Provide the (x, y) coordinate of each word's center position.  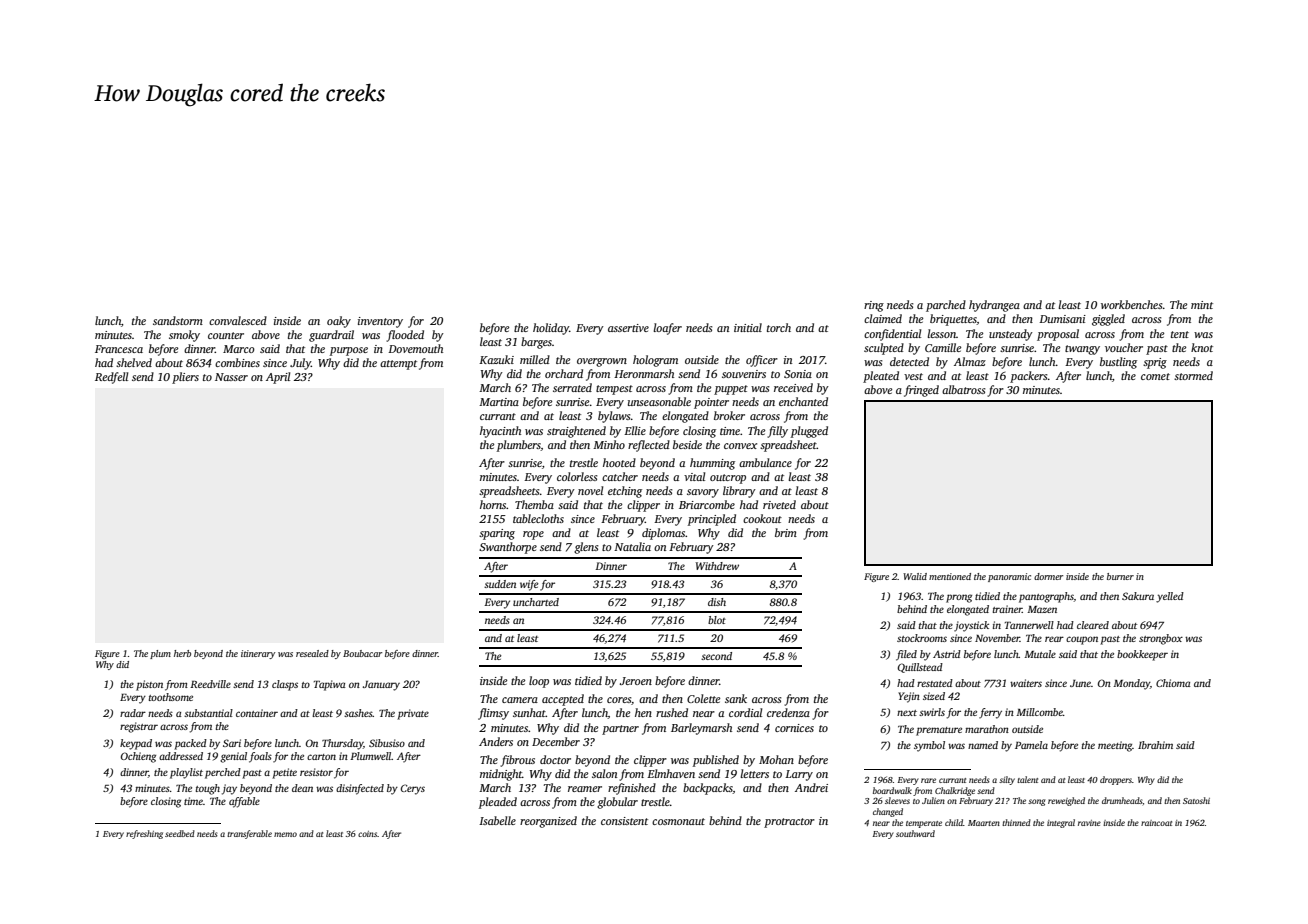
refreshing (144, 834)
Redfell (111, 378)
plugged (809, 432)
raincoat (1156, 823)
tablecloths (538, 518)
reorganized (548, 822)
